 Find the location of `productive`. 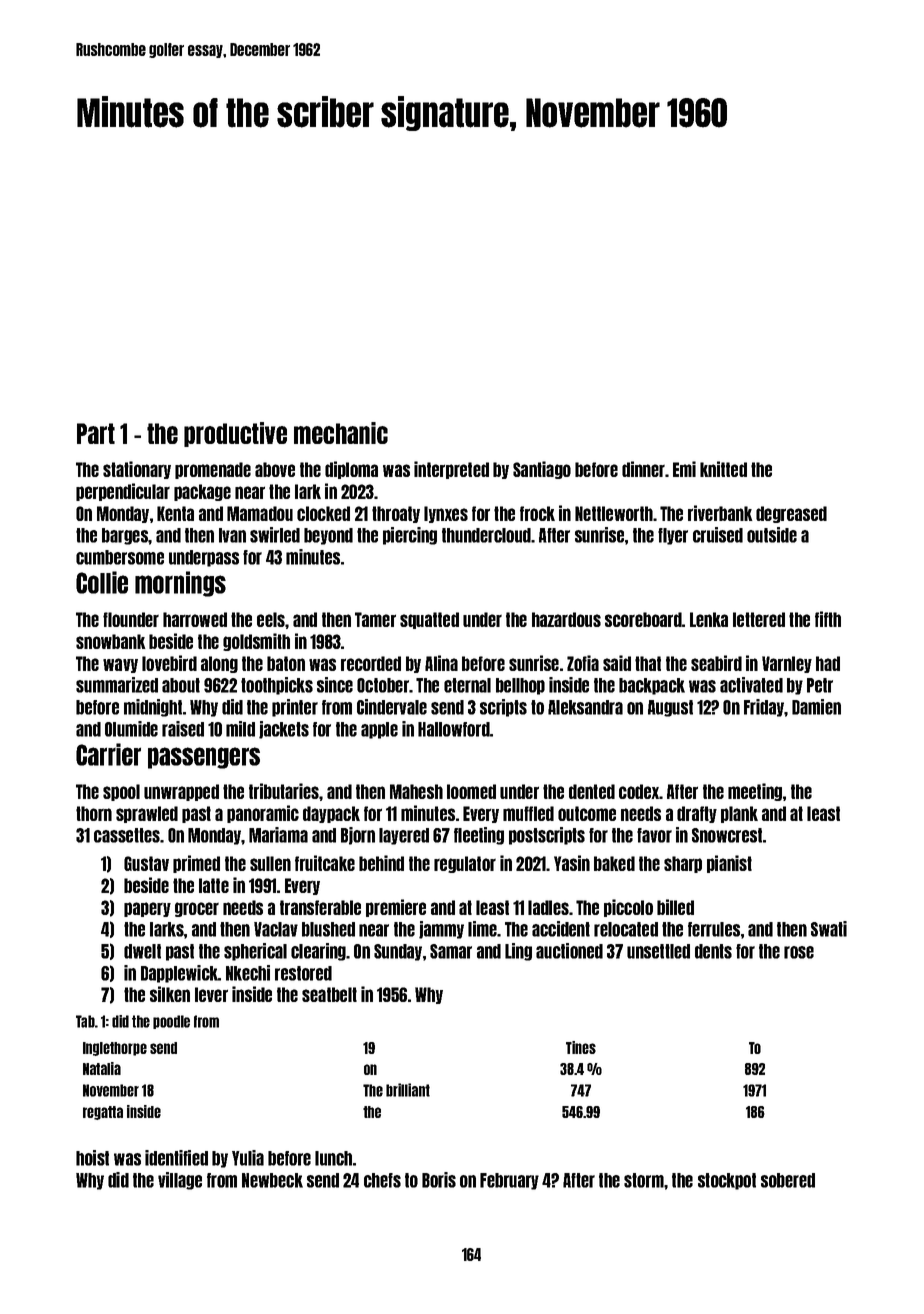

productive is located at coordinates (235, 434).
